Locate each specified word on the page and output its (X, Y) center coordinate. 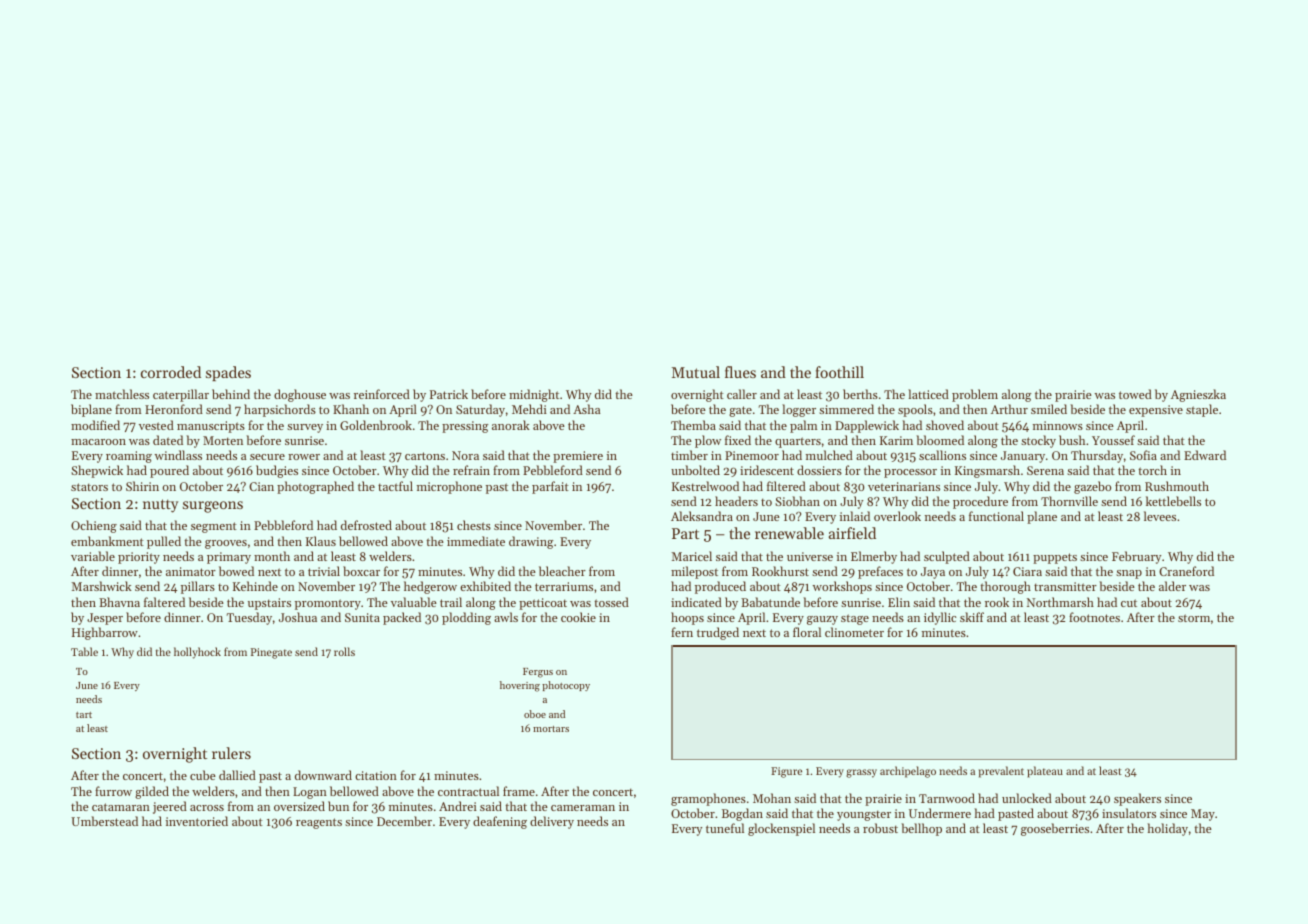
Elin (899, 602)
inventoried (197, 821)
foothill (839, 372)
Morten (223, 440)
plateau (1045, 772)
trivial (324, 571)
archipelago (908, 772)
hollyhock (197, 653)
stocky (1038, 441)
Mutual (696, 372)
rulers (231, 753)
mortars (551, 729)
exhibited (485, 586)
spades (228, 373)
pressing (465, 427)
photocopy (566, 686)
